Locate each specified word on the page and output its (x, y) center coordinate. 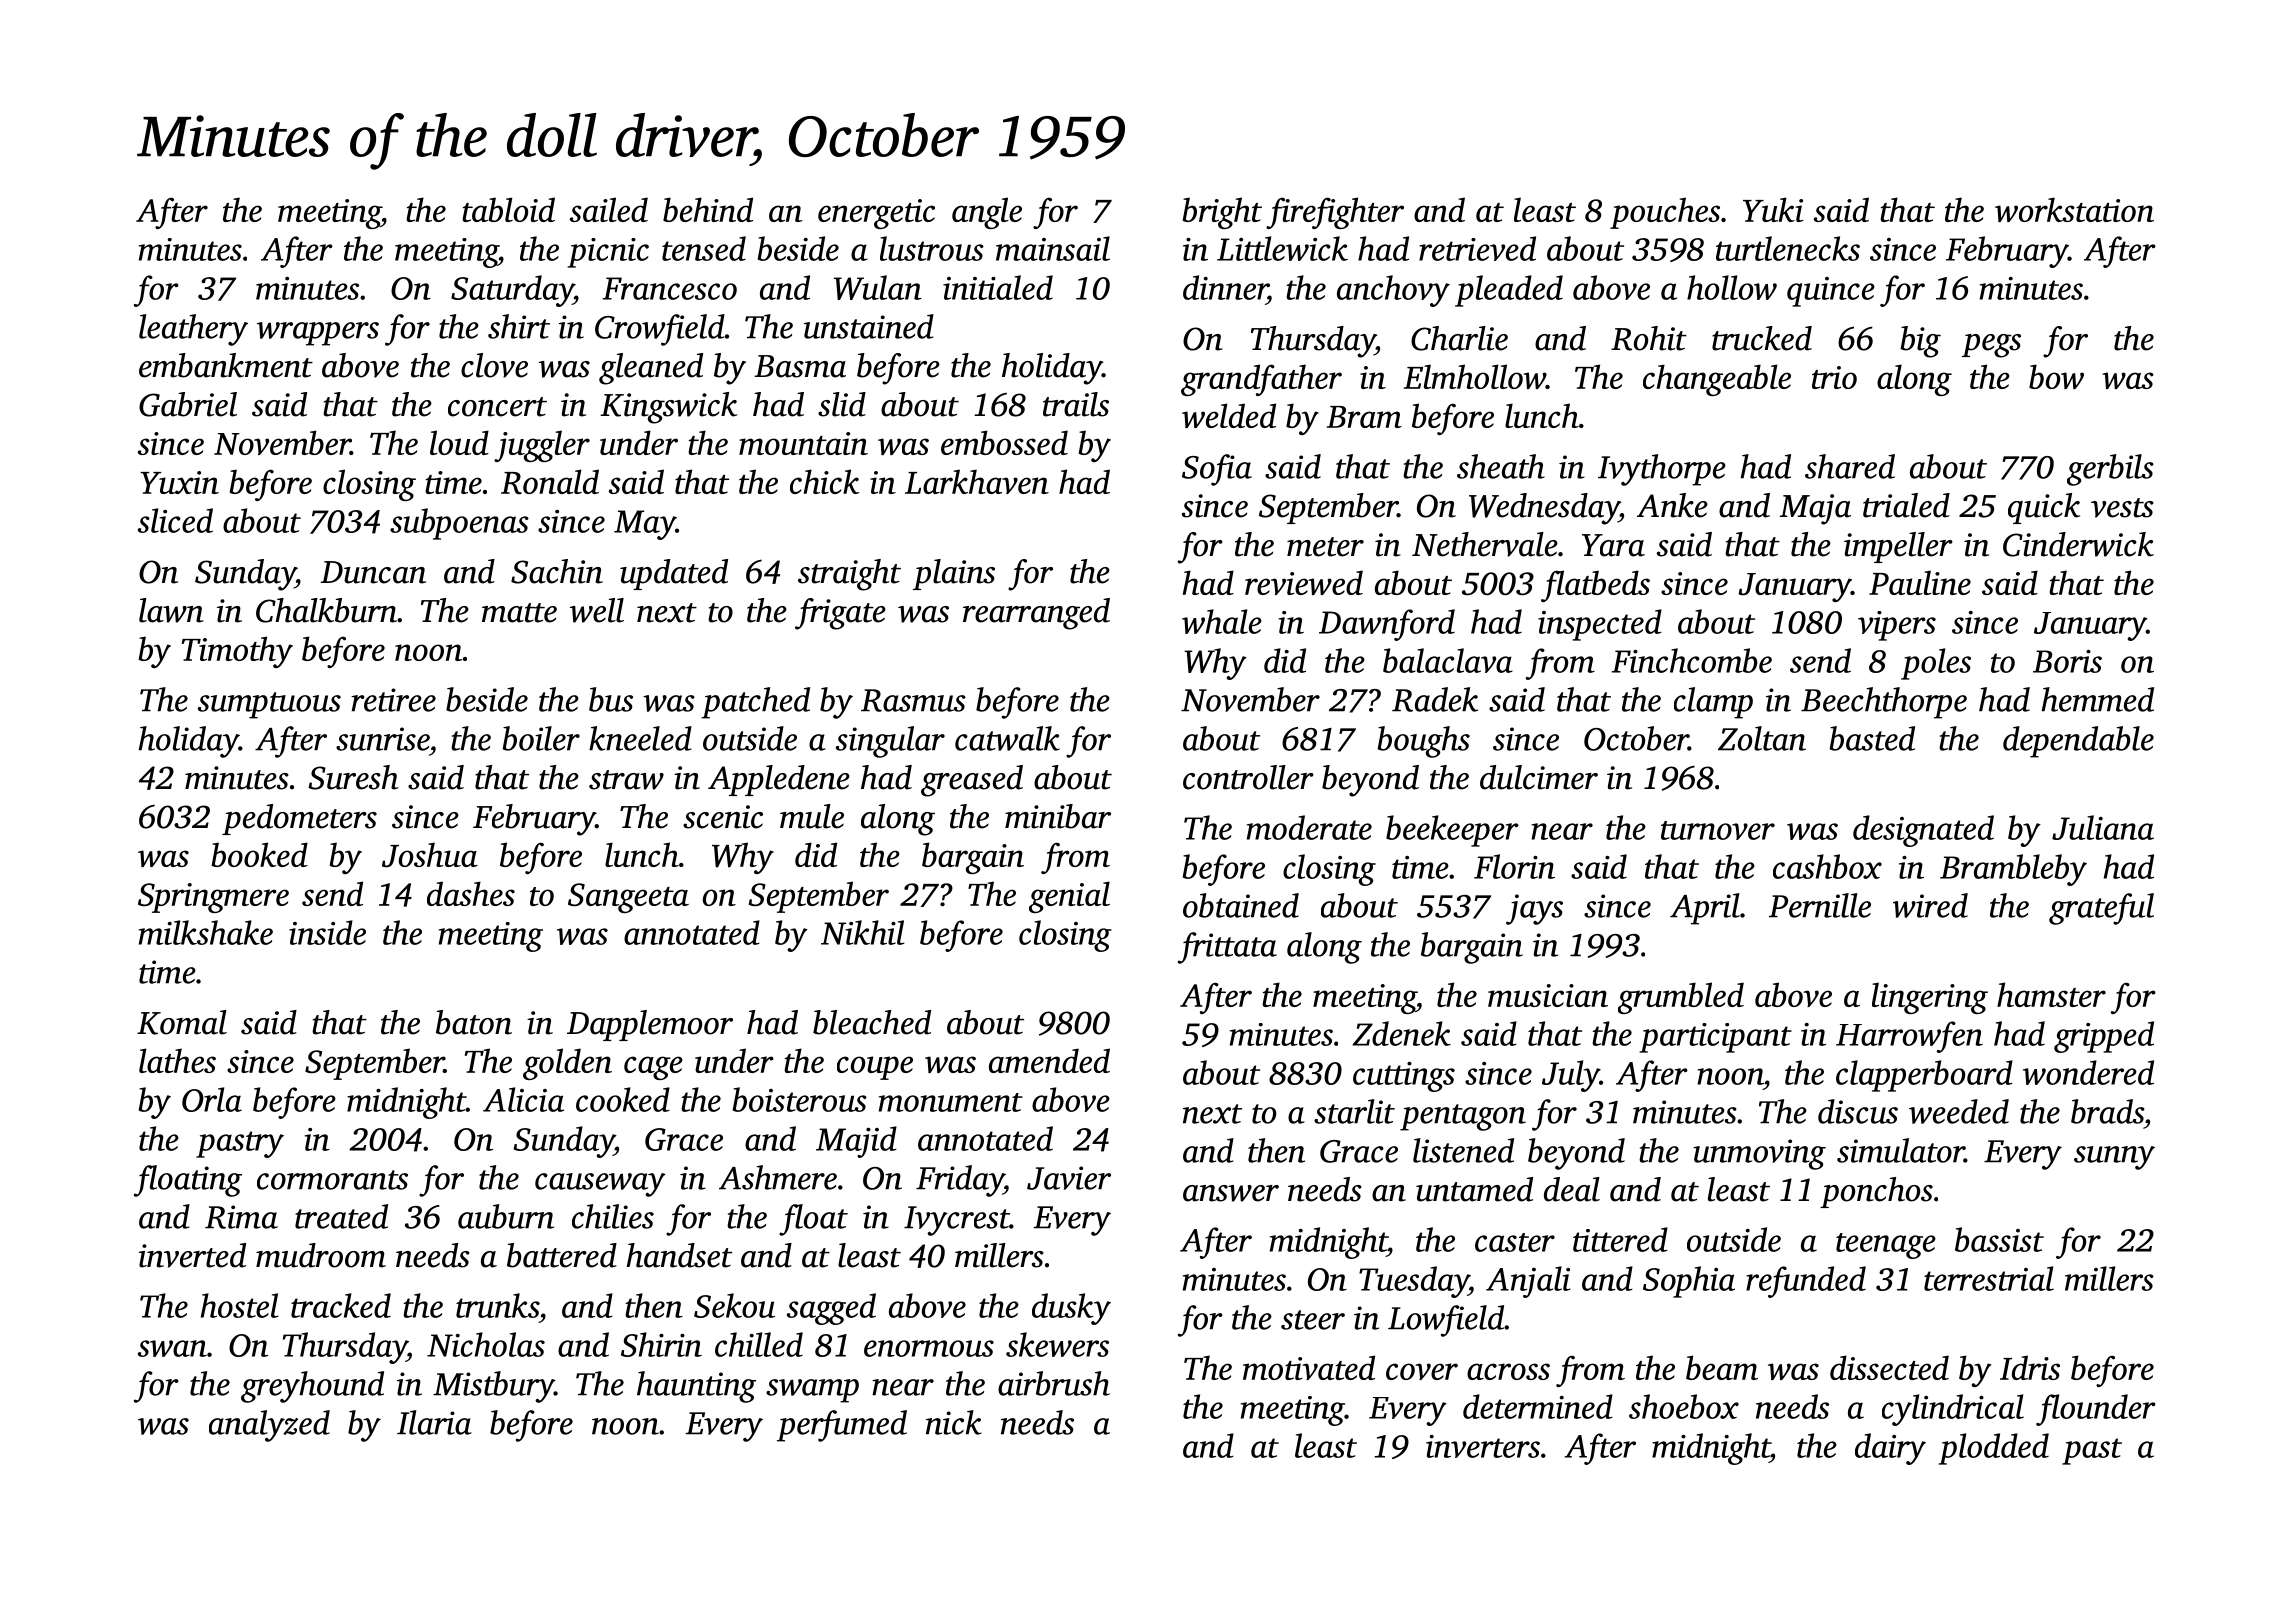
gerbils (2110, 470)
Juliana (2103, 827)
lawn (171, 610)
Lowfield (1446, 1321)
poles (1936, 664)
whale (1222, 621)
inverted (192, 1255)
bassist (1999, 1239)
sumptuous (269, 705)
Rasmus (913, 700)
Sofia (1217, 470)
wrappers (318, 334)
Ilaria (434, 1422)
